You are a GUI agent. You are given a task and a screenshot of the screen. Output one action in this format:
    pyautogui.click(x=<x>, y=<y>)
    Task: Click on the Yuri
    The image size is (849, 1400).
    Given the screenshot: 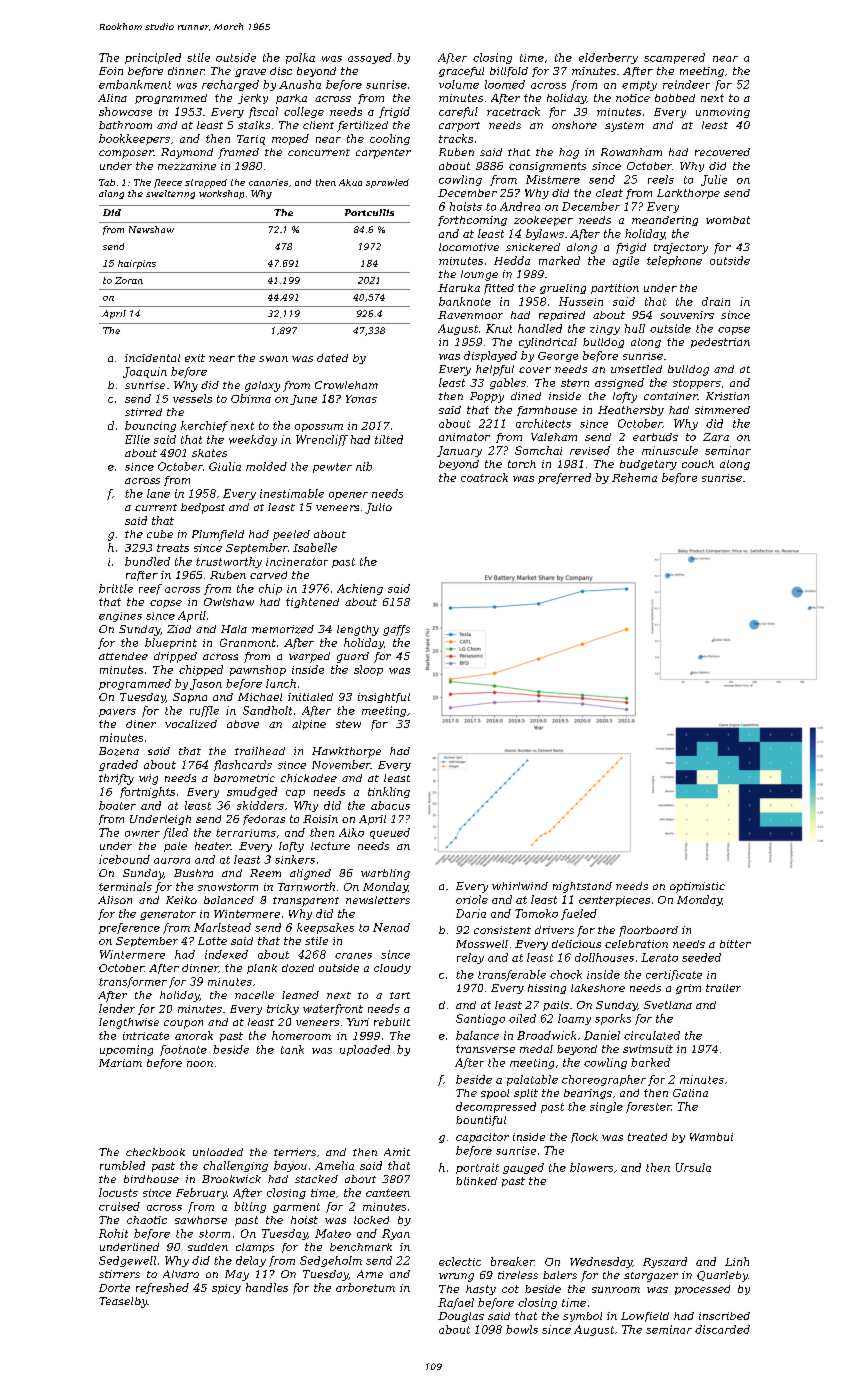 What is the action you would take?
    pyautogui.click(x=358, y=1022)
